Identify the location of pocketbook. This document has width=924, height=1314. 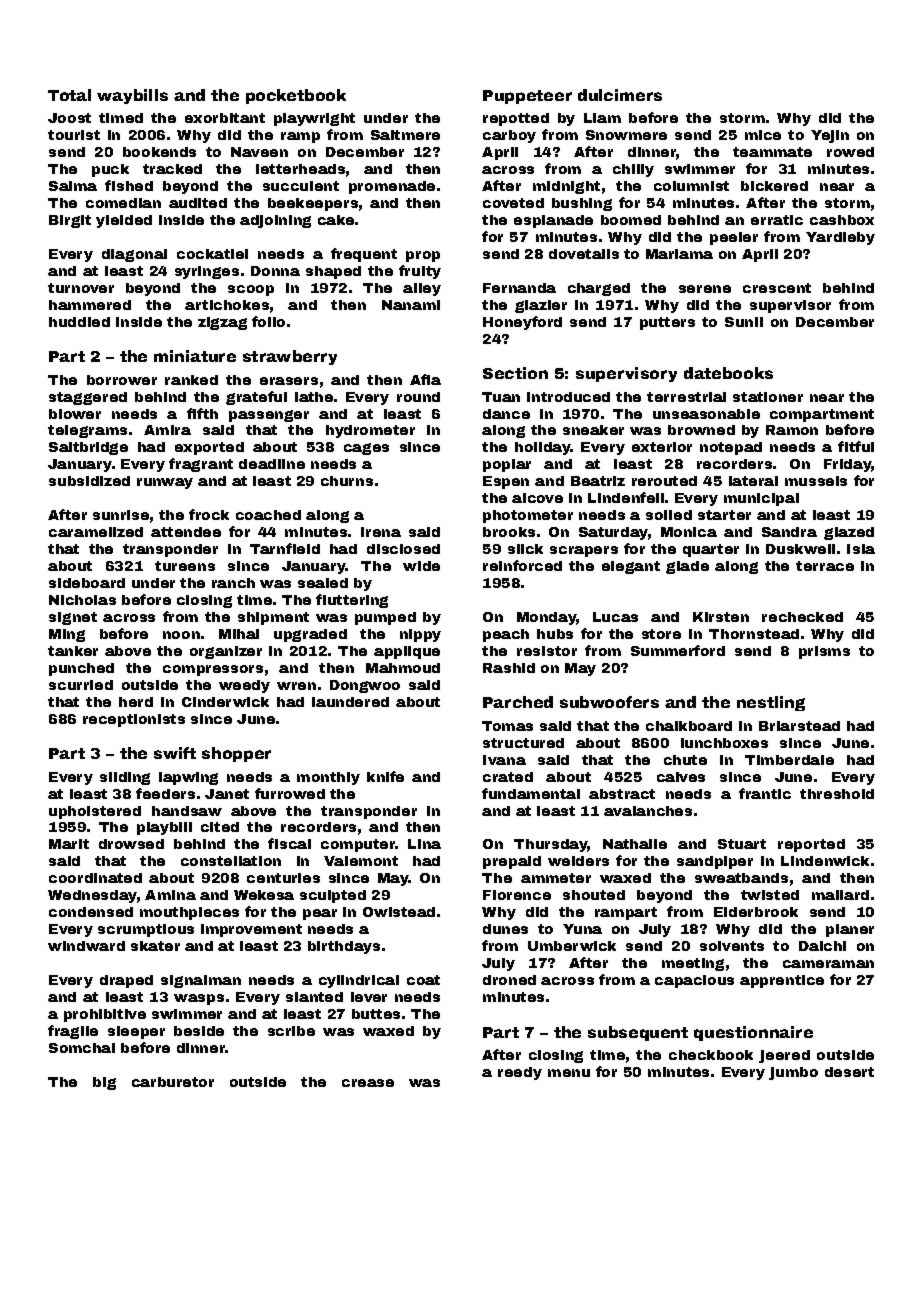
(296, 96).
